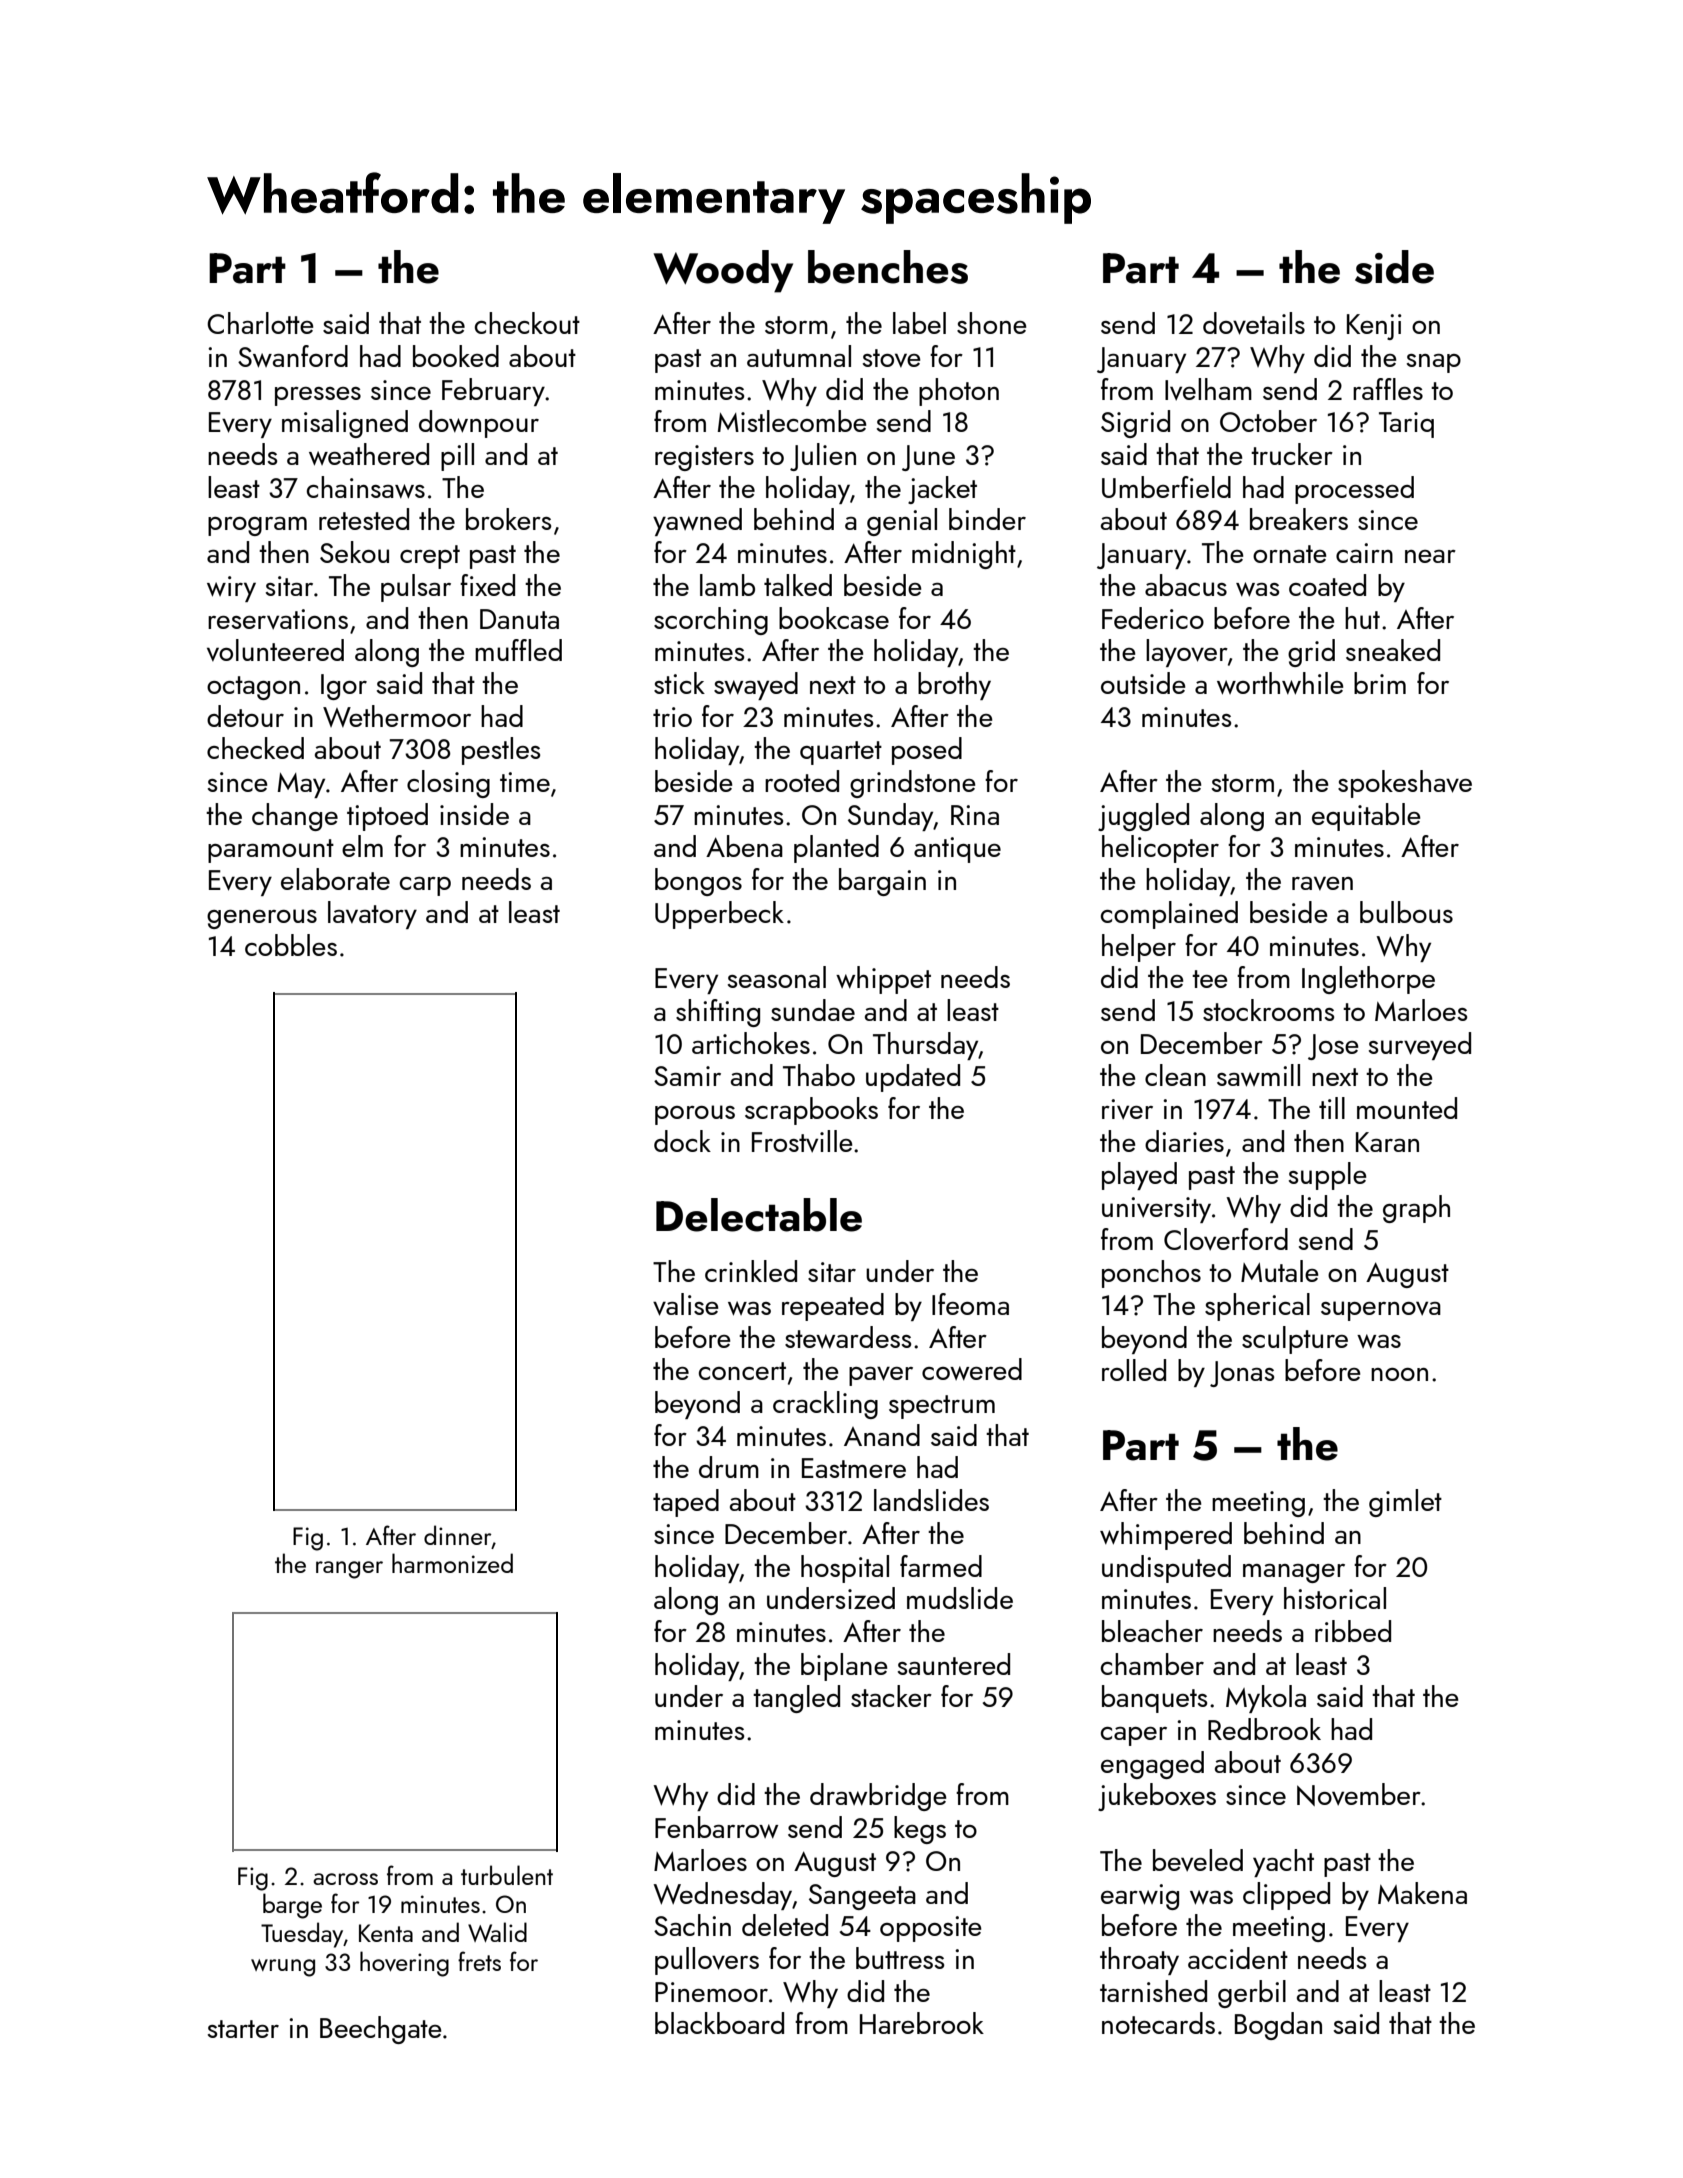  I want to click on cobbles, so click(291, 945).
